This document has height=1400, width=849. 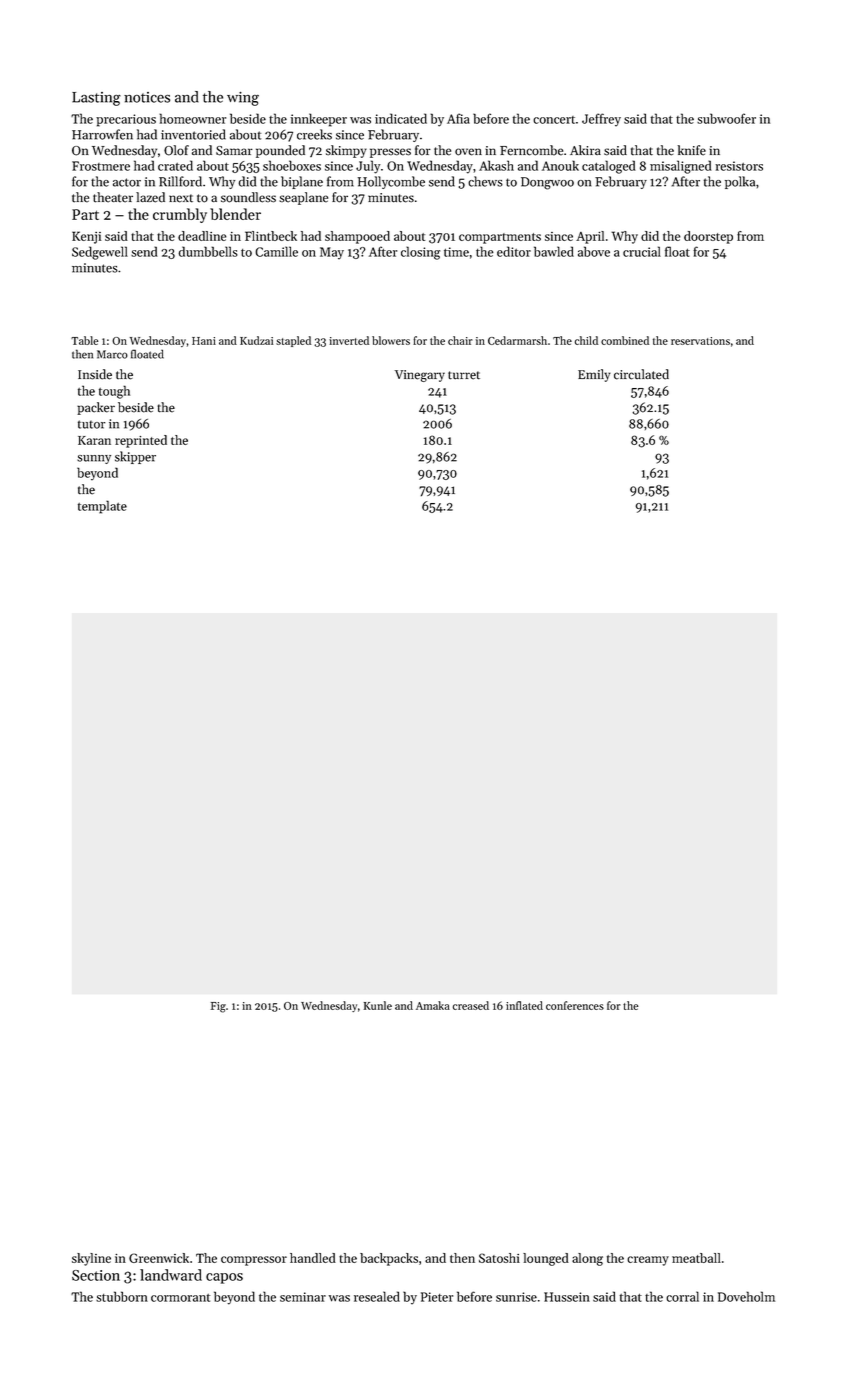 What do you see at coordinates (516, 1297) in the document?
I see `sunrise` at bounding box center [516, 1297].
